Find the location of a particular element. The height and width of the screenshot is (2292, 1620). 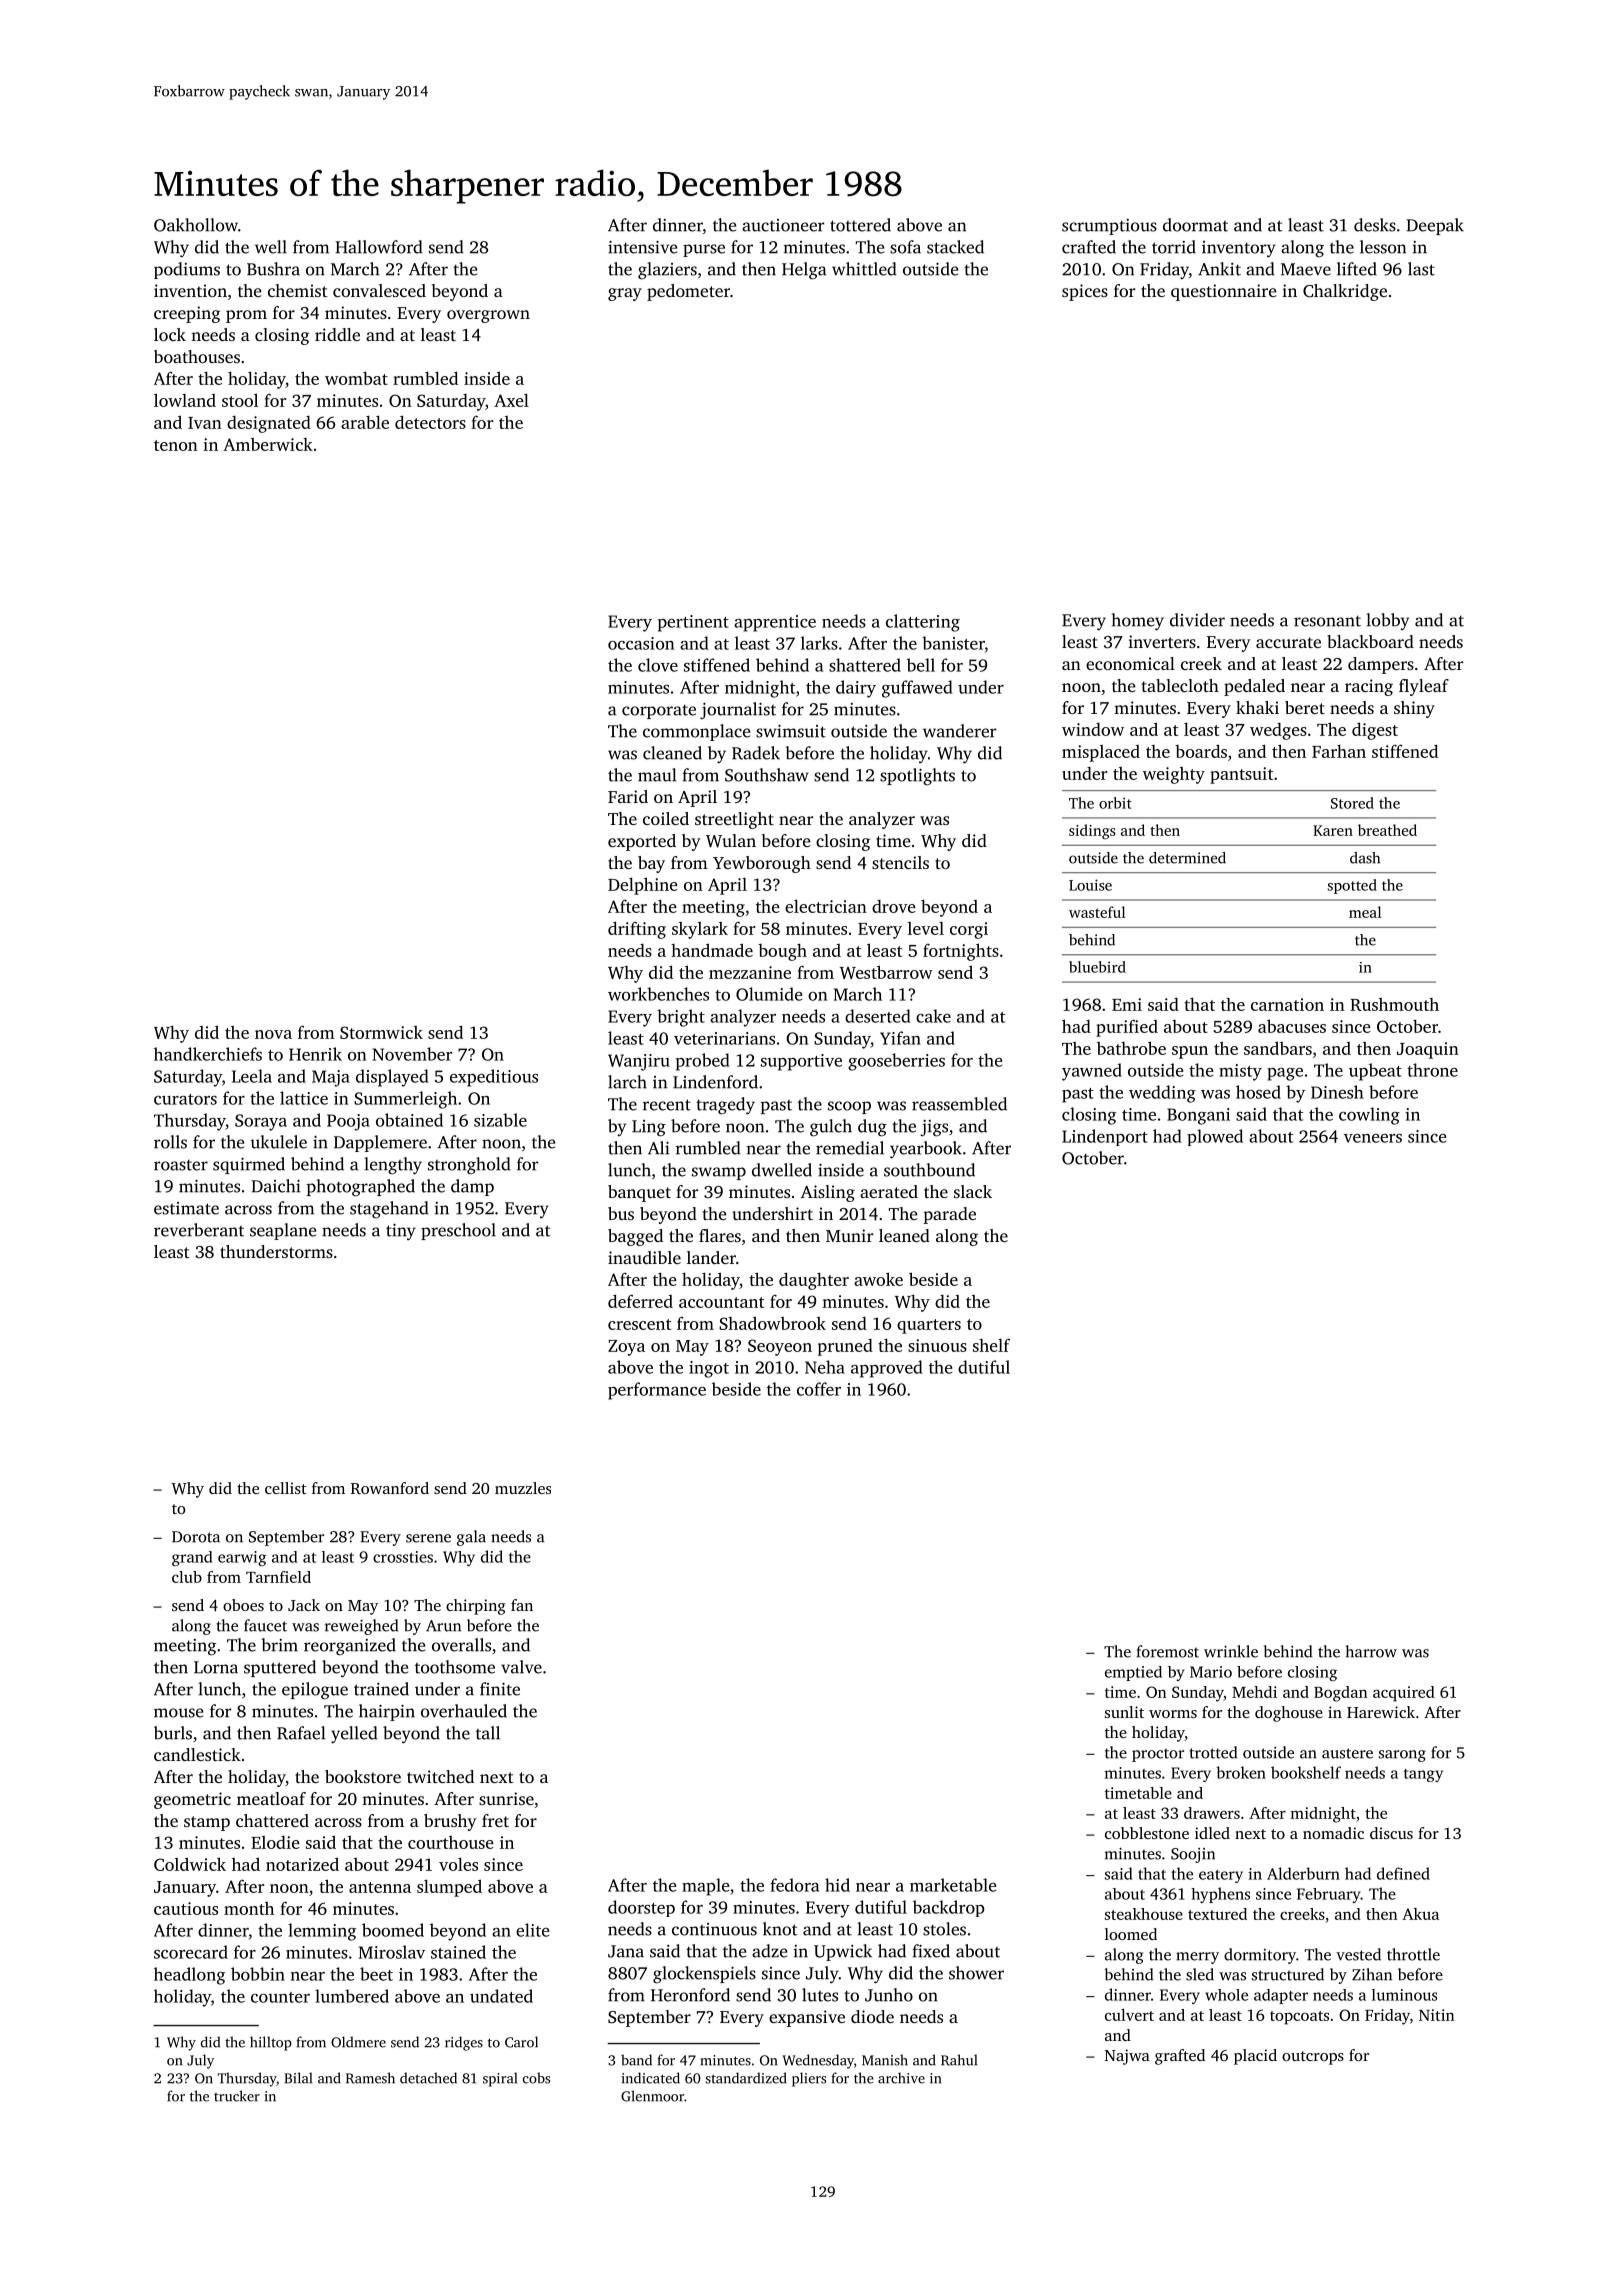

archive is located at coordinates (901, 2078).
